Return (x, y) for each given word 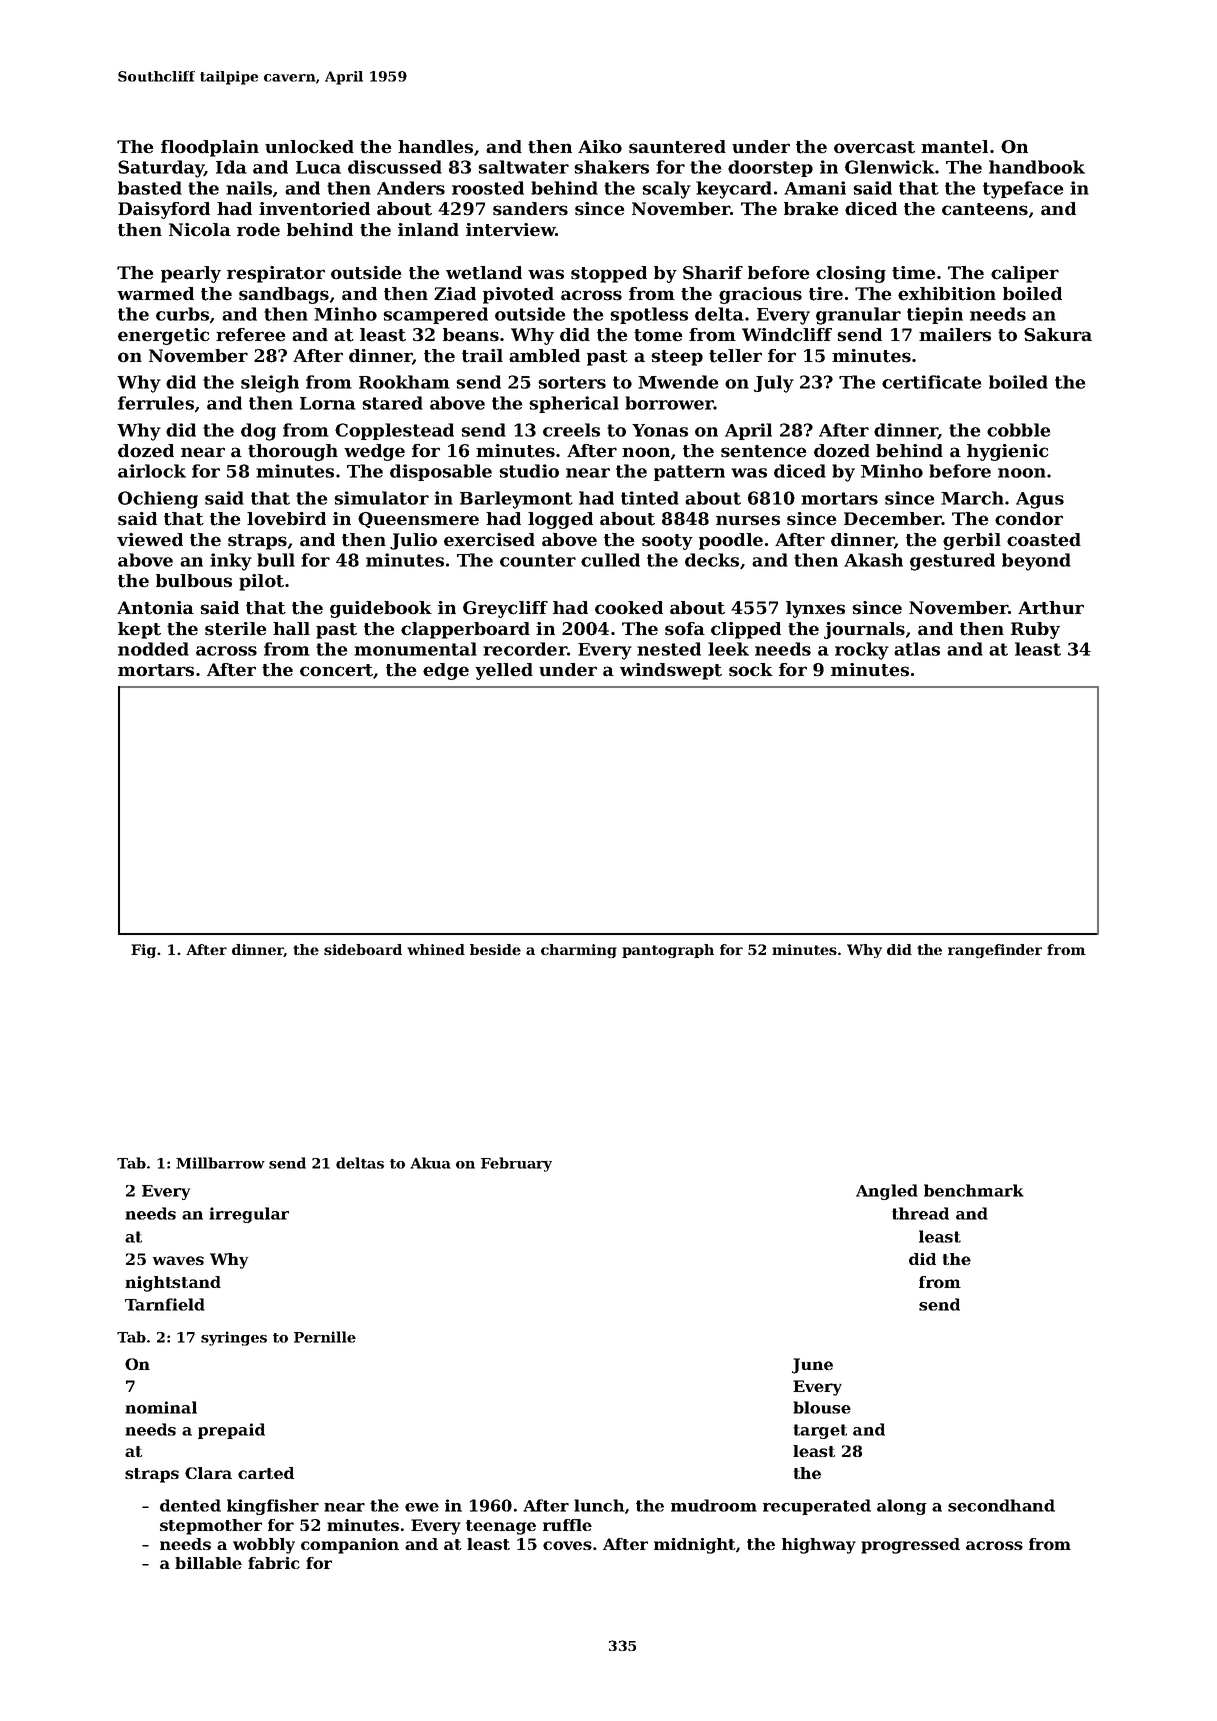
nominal (161, 1407)
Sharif (713, 273)
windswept (671, 671)
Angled (887, 1192)
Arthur (1051, 608)
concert (337, 671)
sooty (667, 542)
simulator (381, 498)
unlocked (309, 147)
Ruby (1035, 630)
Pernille (325, 1337)
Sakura (1058, 335)
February (516, 1164)
